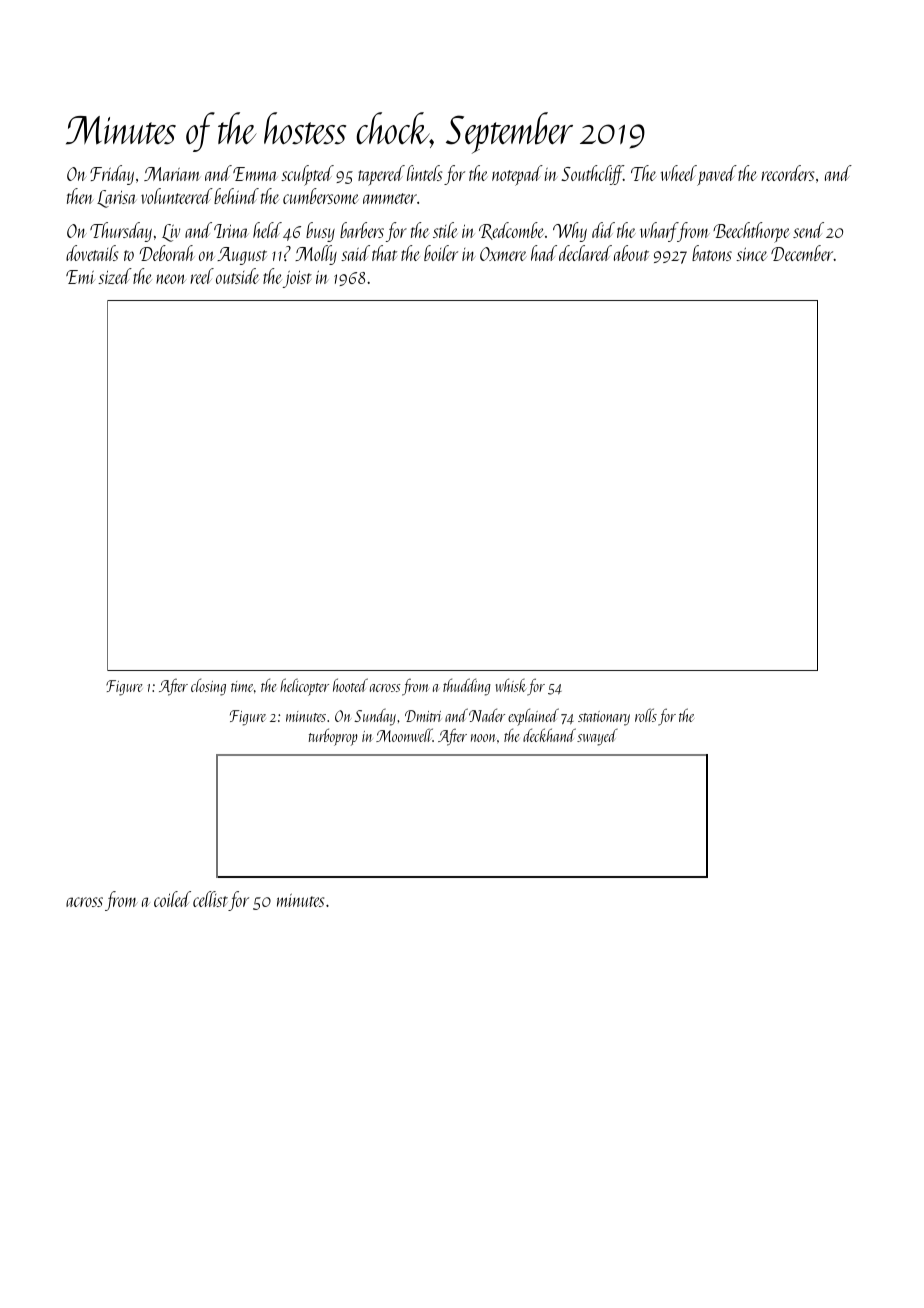 This screenshot has height=1308, width=924. What do you see at coordinates (297, 279) in the screenshot?
I see `joist` at bounding box center [297, 279].
